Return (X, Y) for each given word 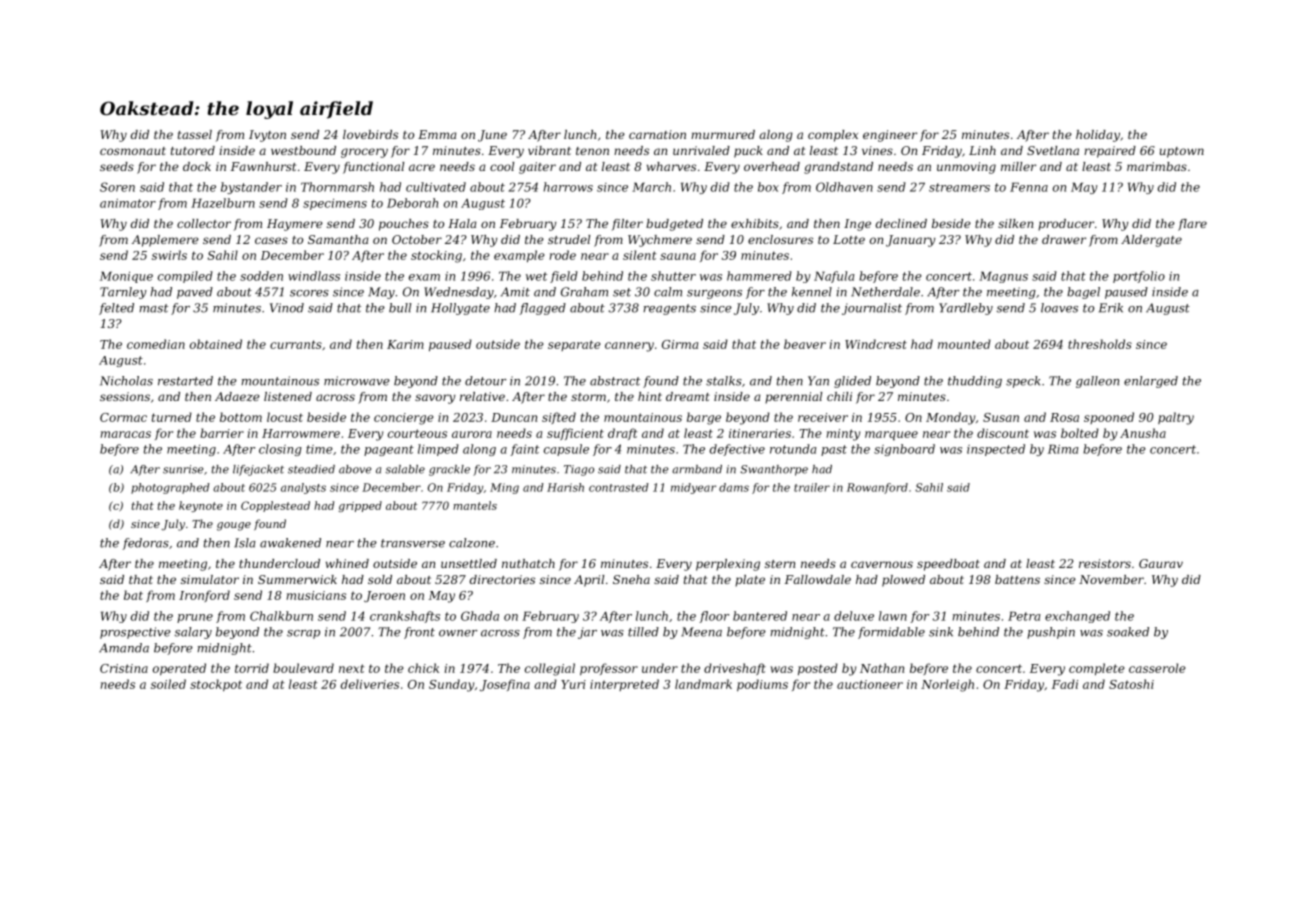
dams (734, 487)
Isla (245, 543)
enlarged (1151, 382)
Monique (126, 277)
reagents (669, 309)
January (911, 241)
